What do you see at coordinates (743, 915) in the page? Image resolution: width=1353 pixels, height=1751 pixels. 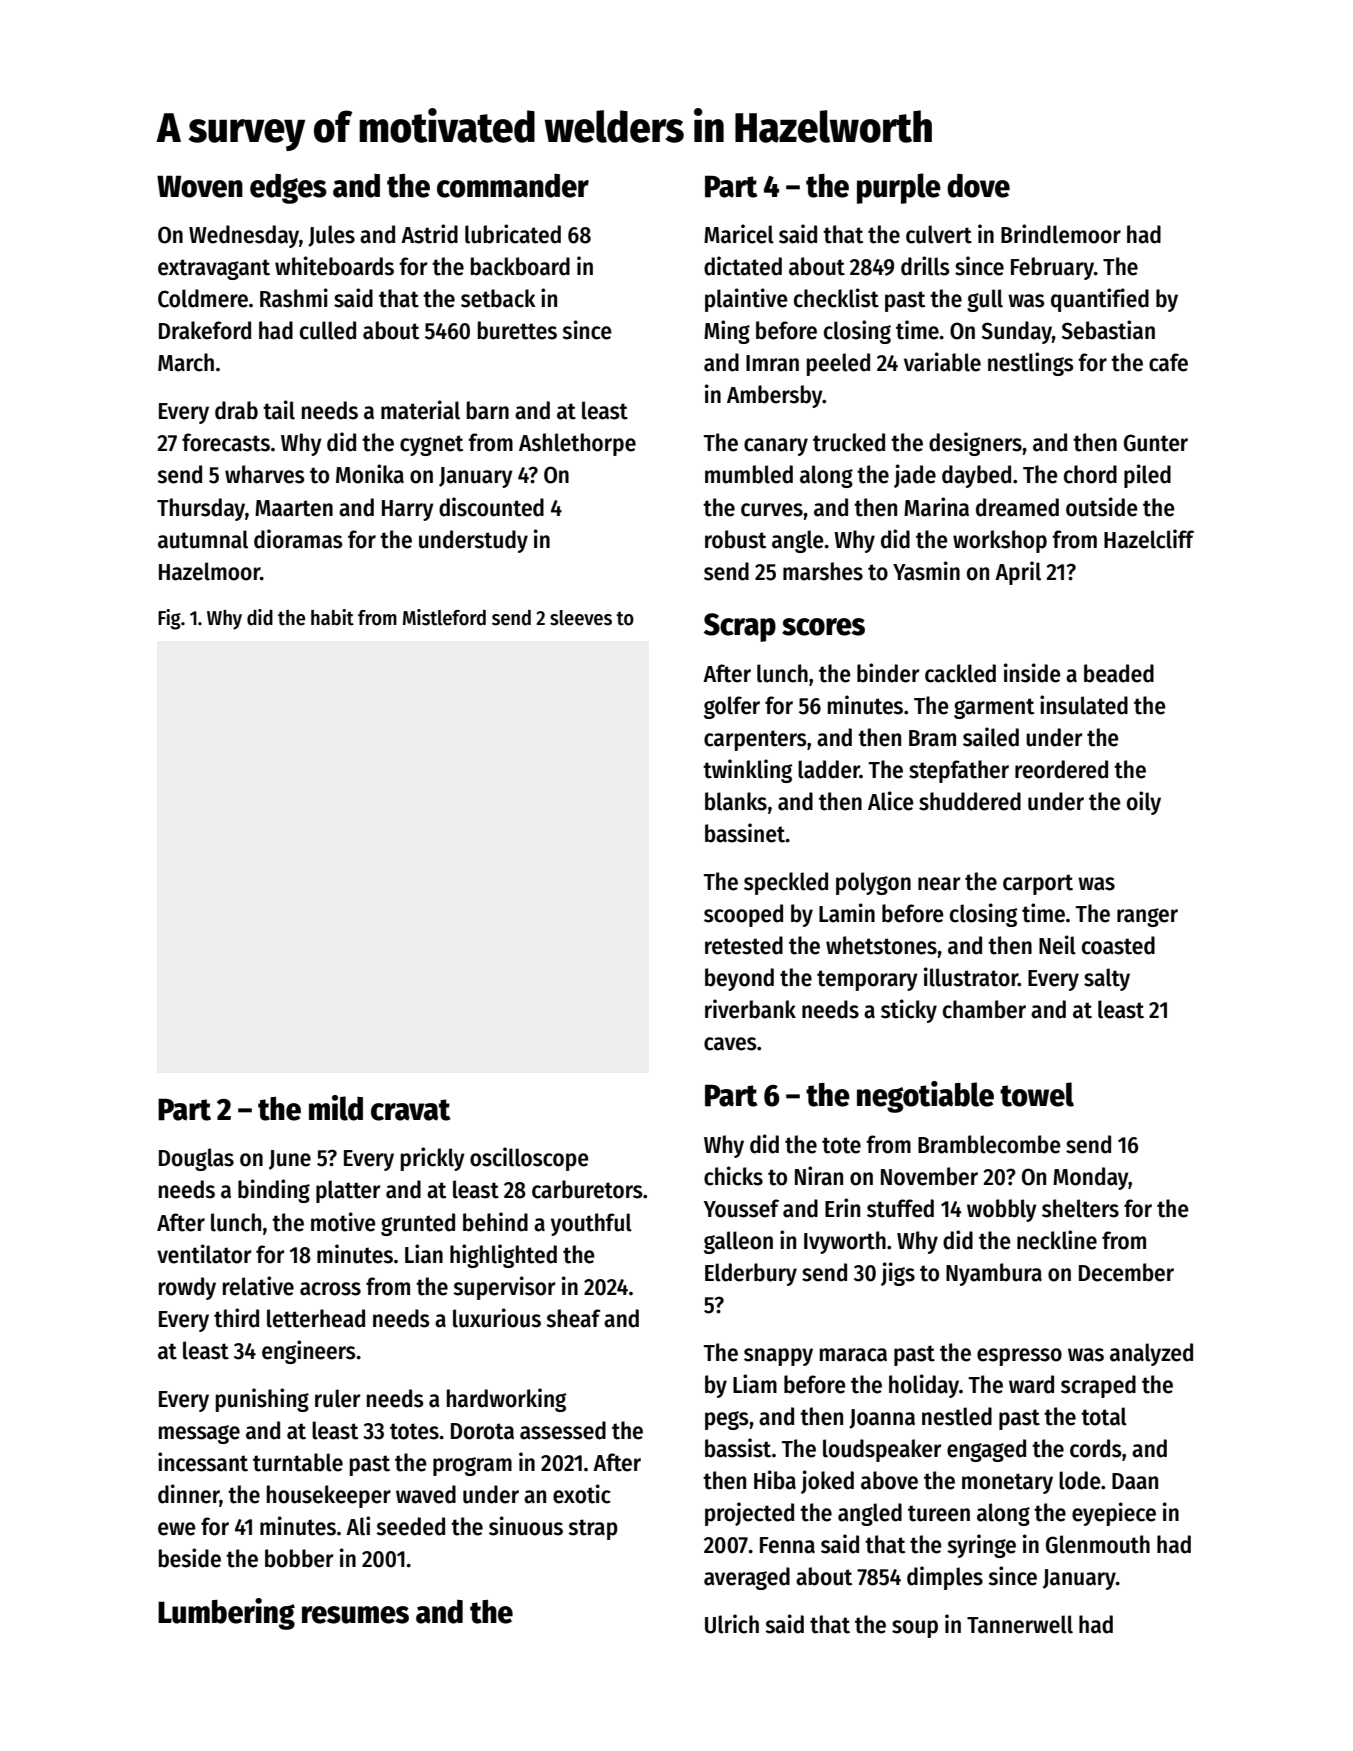 I see `scooped` at bounding box center [743, 915].
